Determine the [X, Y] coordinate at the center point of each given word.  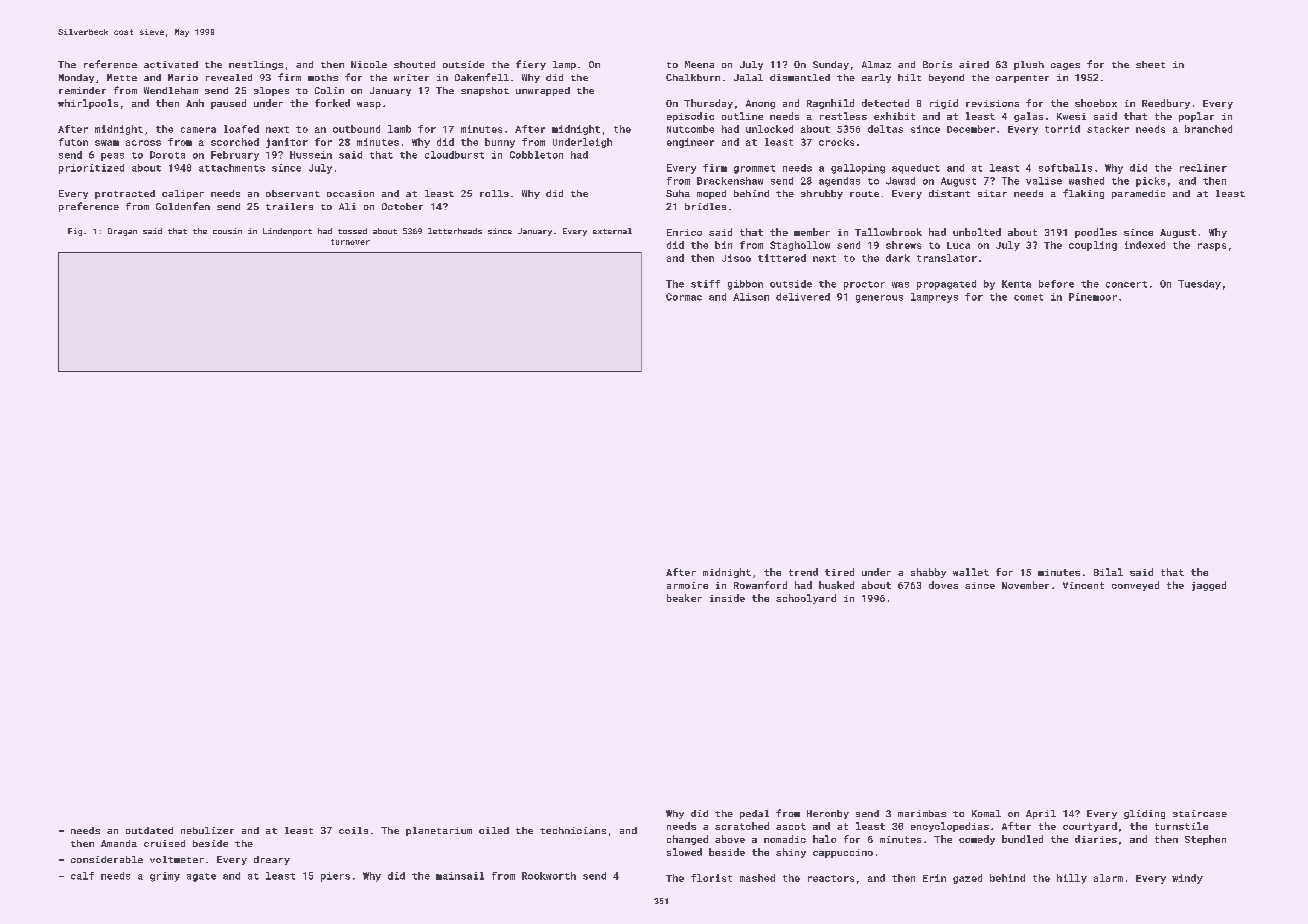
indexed [1145, 245]
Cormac [684, 297]
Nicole [369, 64]
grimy [165, 877]
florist [711, 878]
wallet [971, 572]
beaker [684, 598]
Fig [75, 232]
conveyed [1135, 586]
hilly [1072, 879]
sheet [1150, 64]
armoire [687, 585]
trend [803, 572]
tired [839, 572]
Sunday [831, 65]
